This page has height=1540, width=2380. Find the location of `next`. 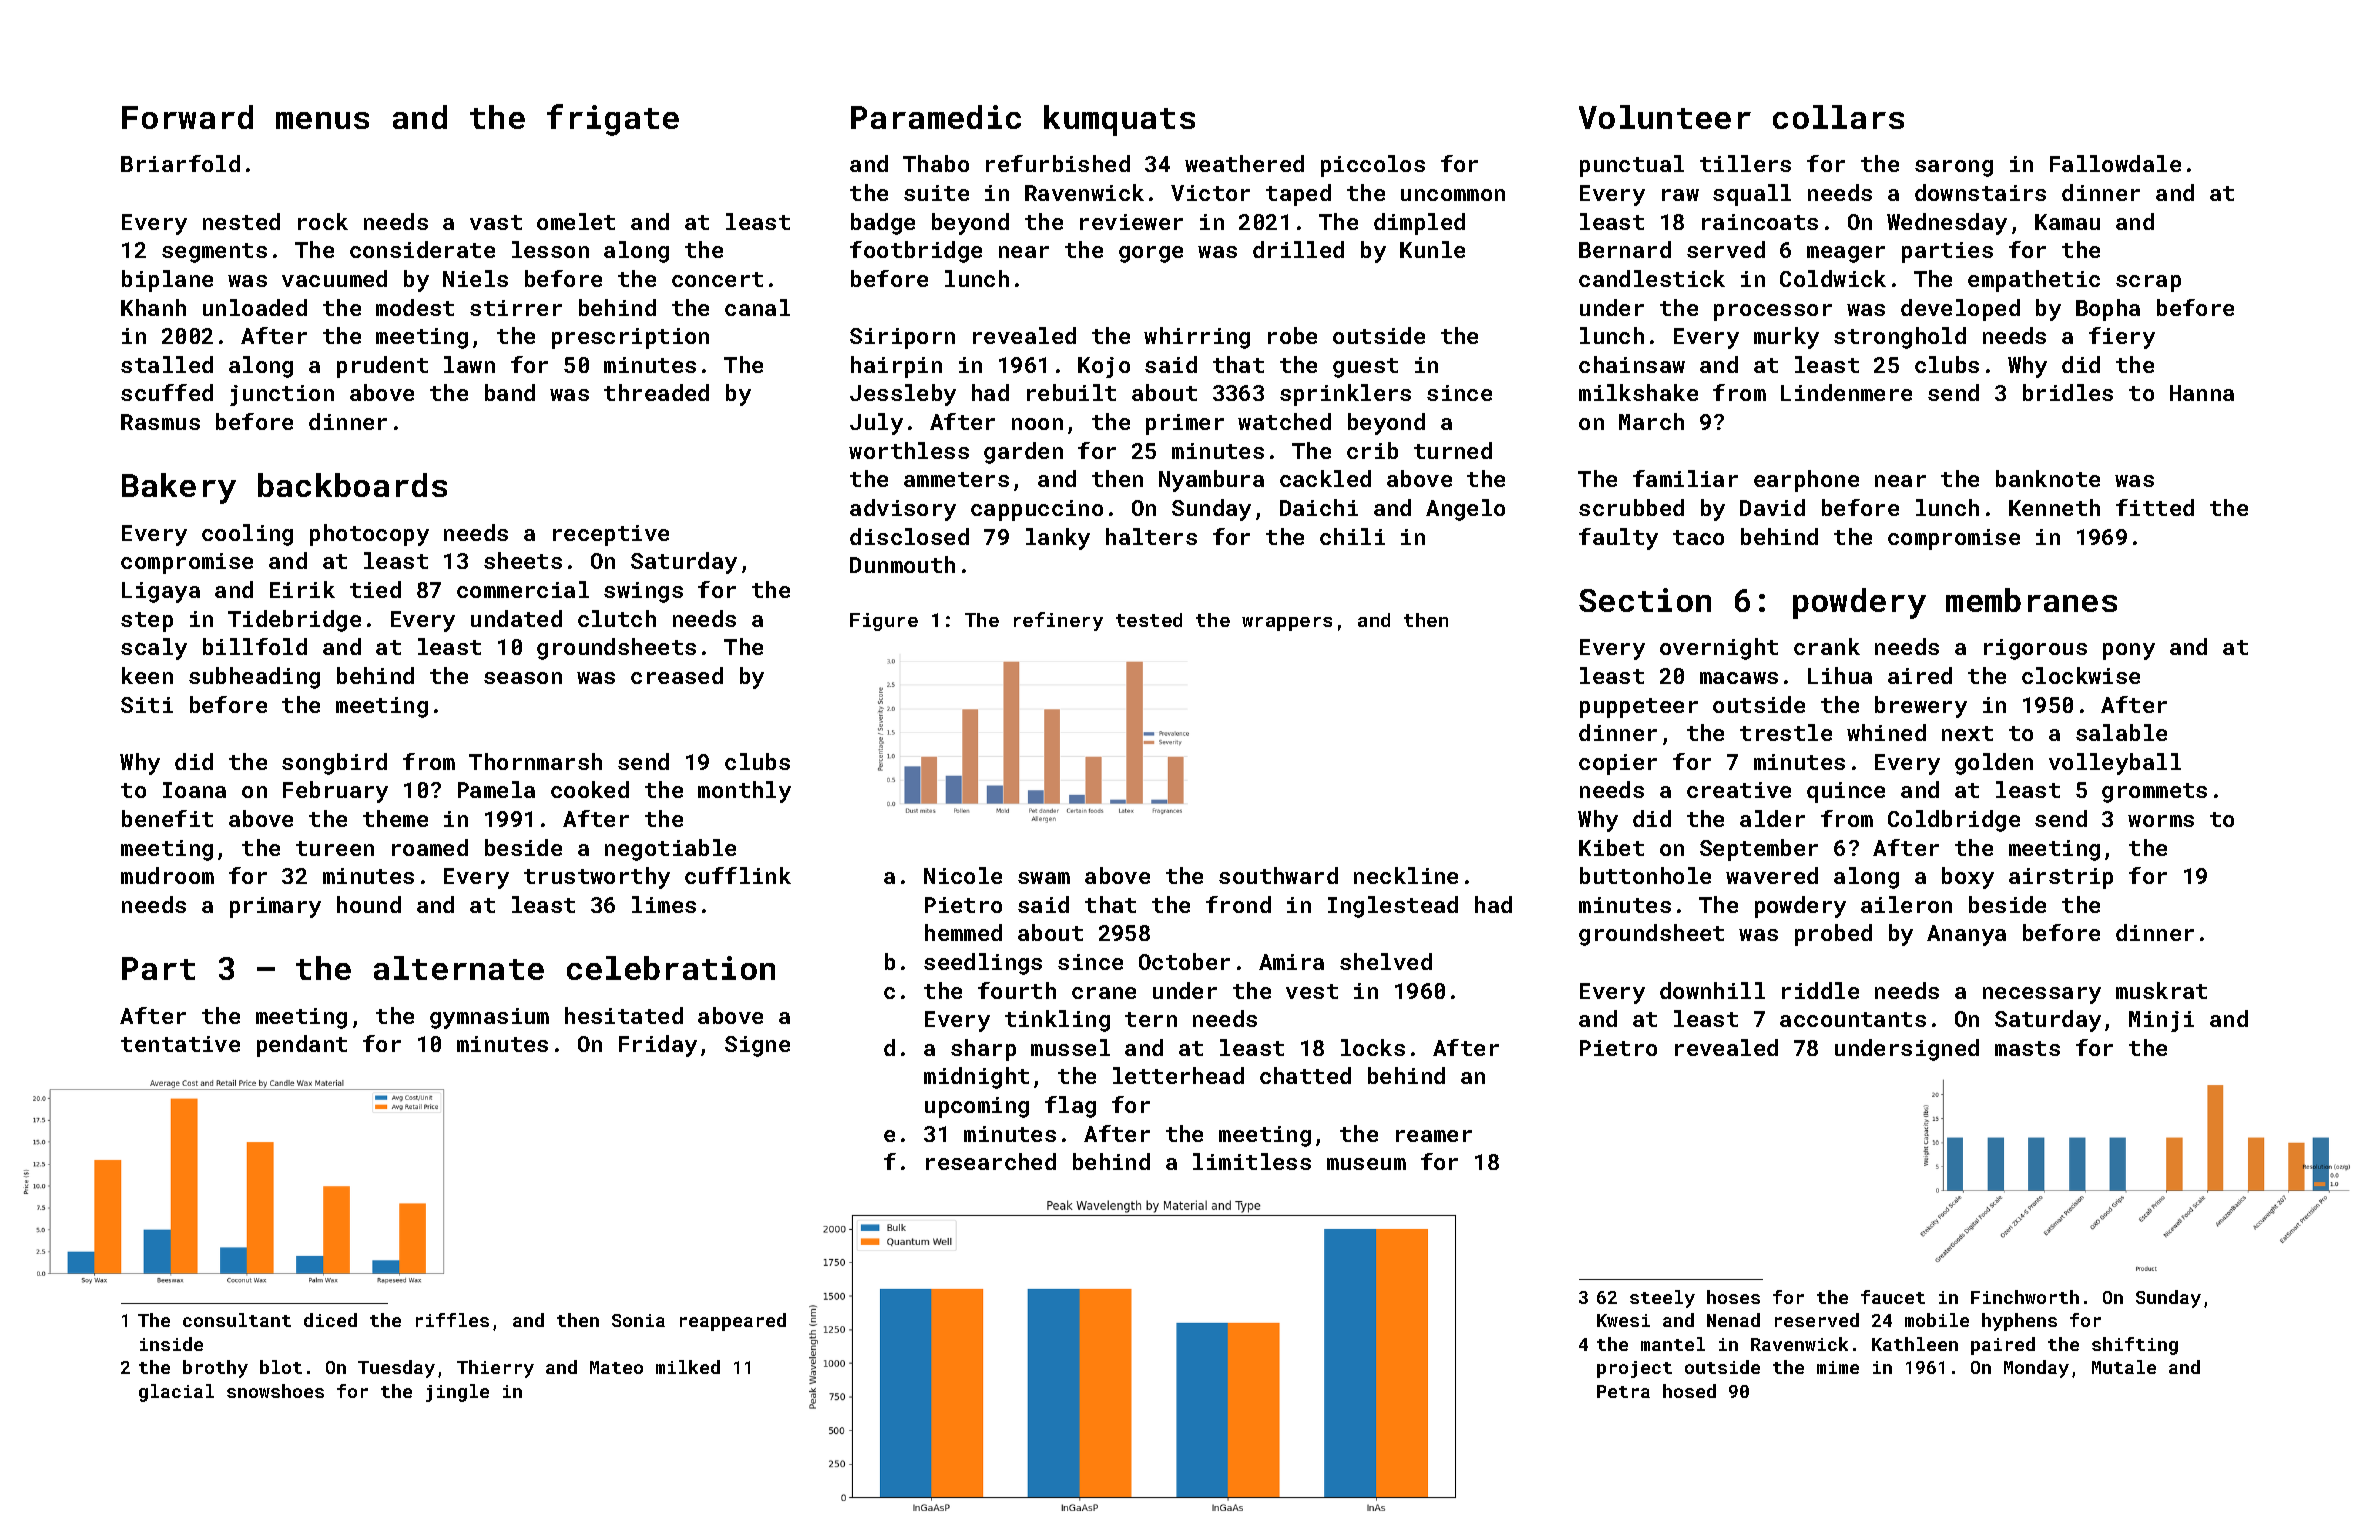

next is located at coordinates (1967, 733).
